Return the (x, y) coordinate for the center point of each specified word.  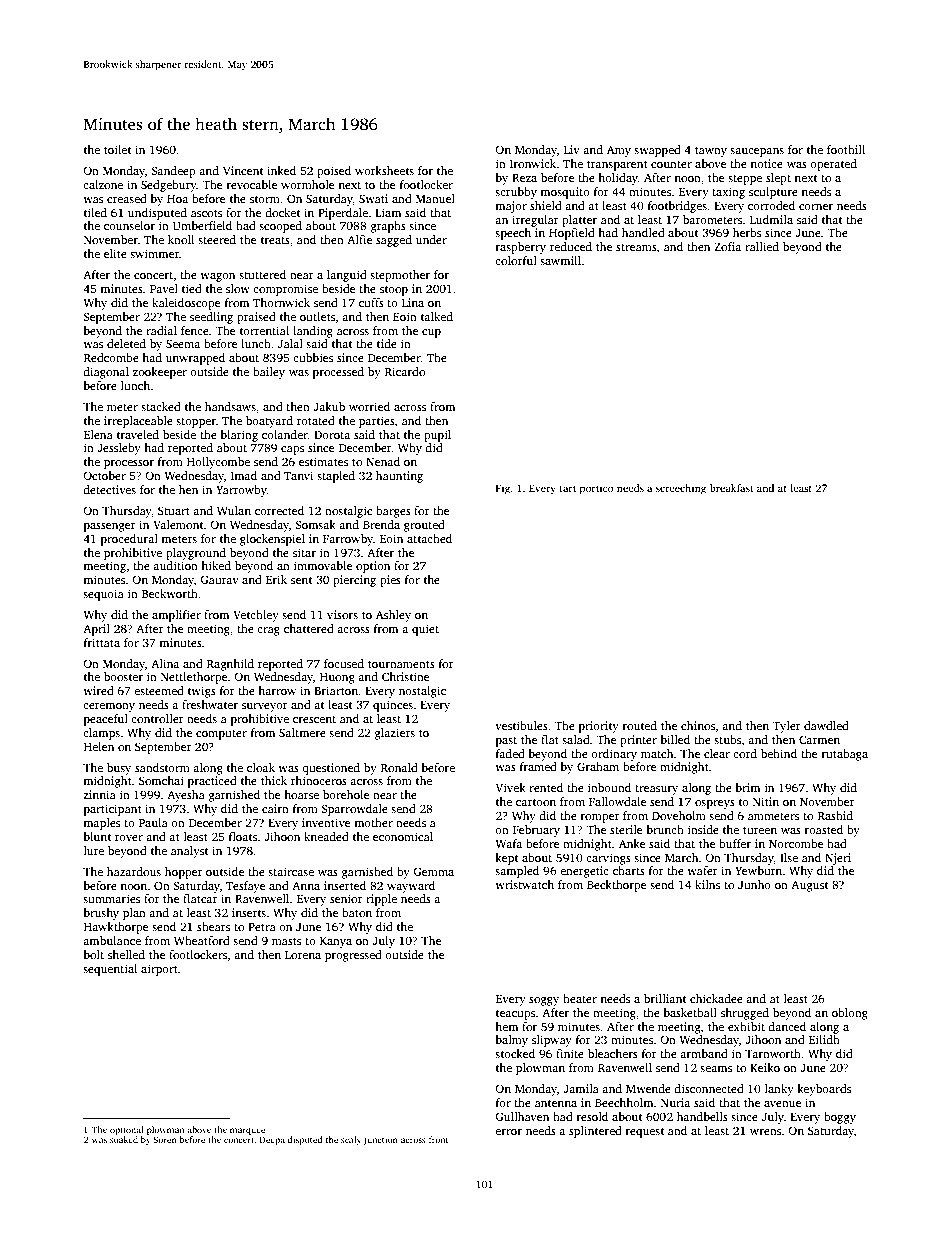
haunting (399, 477)
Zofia (727, 246)
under (431, 239)
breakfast (732, 488)
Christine (405, 676)
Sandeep (173, 172)
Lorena (303, 955)
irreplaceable (138, 422)
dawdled (826, 725)
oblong (850, 1014)
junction (380, 1140)
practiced (212, 782)
